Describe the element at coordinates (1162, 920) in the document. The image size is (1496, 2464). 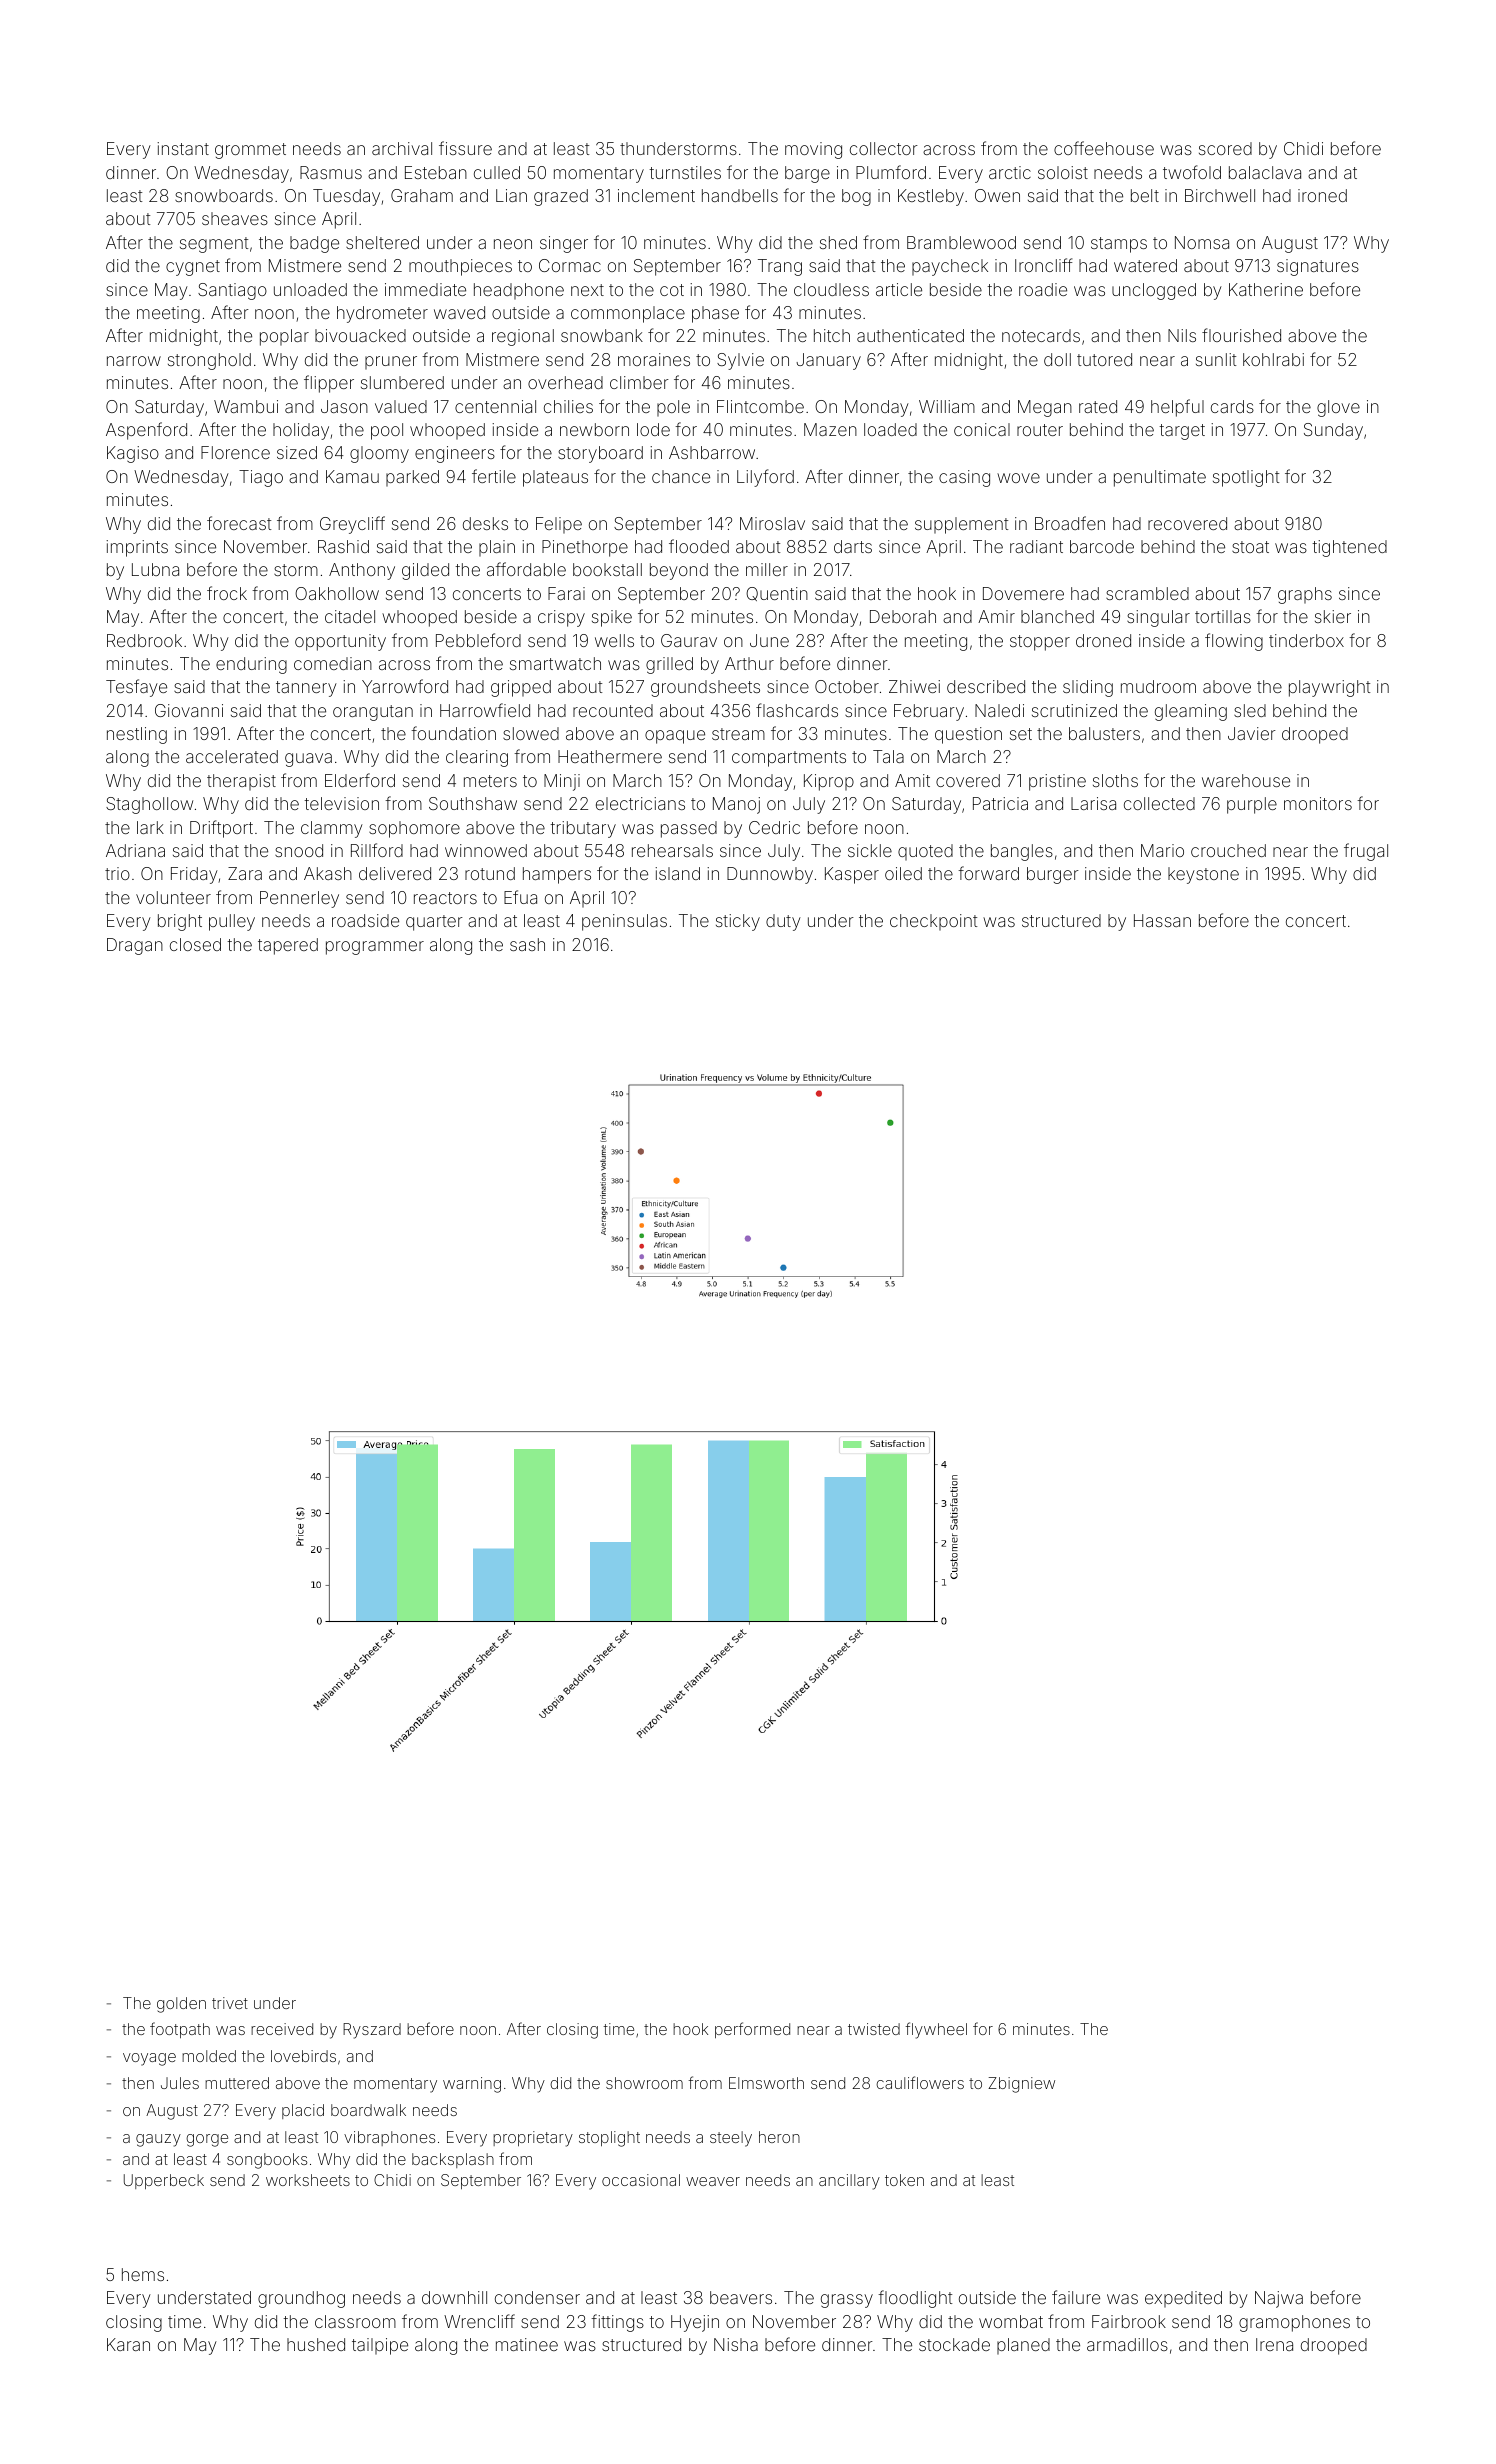
I see `Hassan` at that location.
